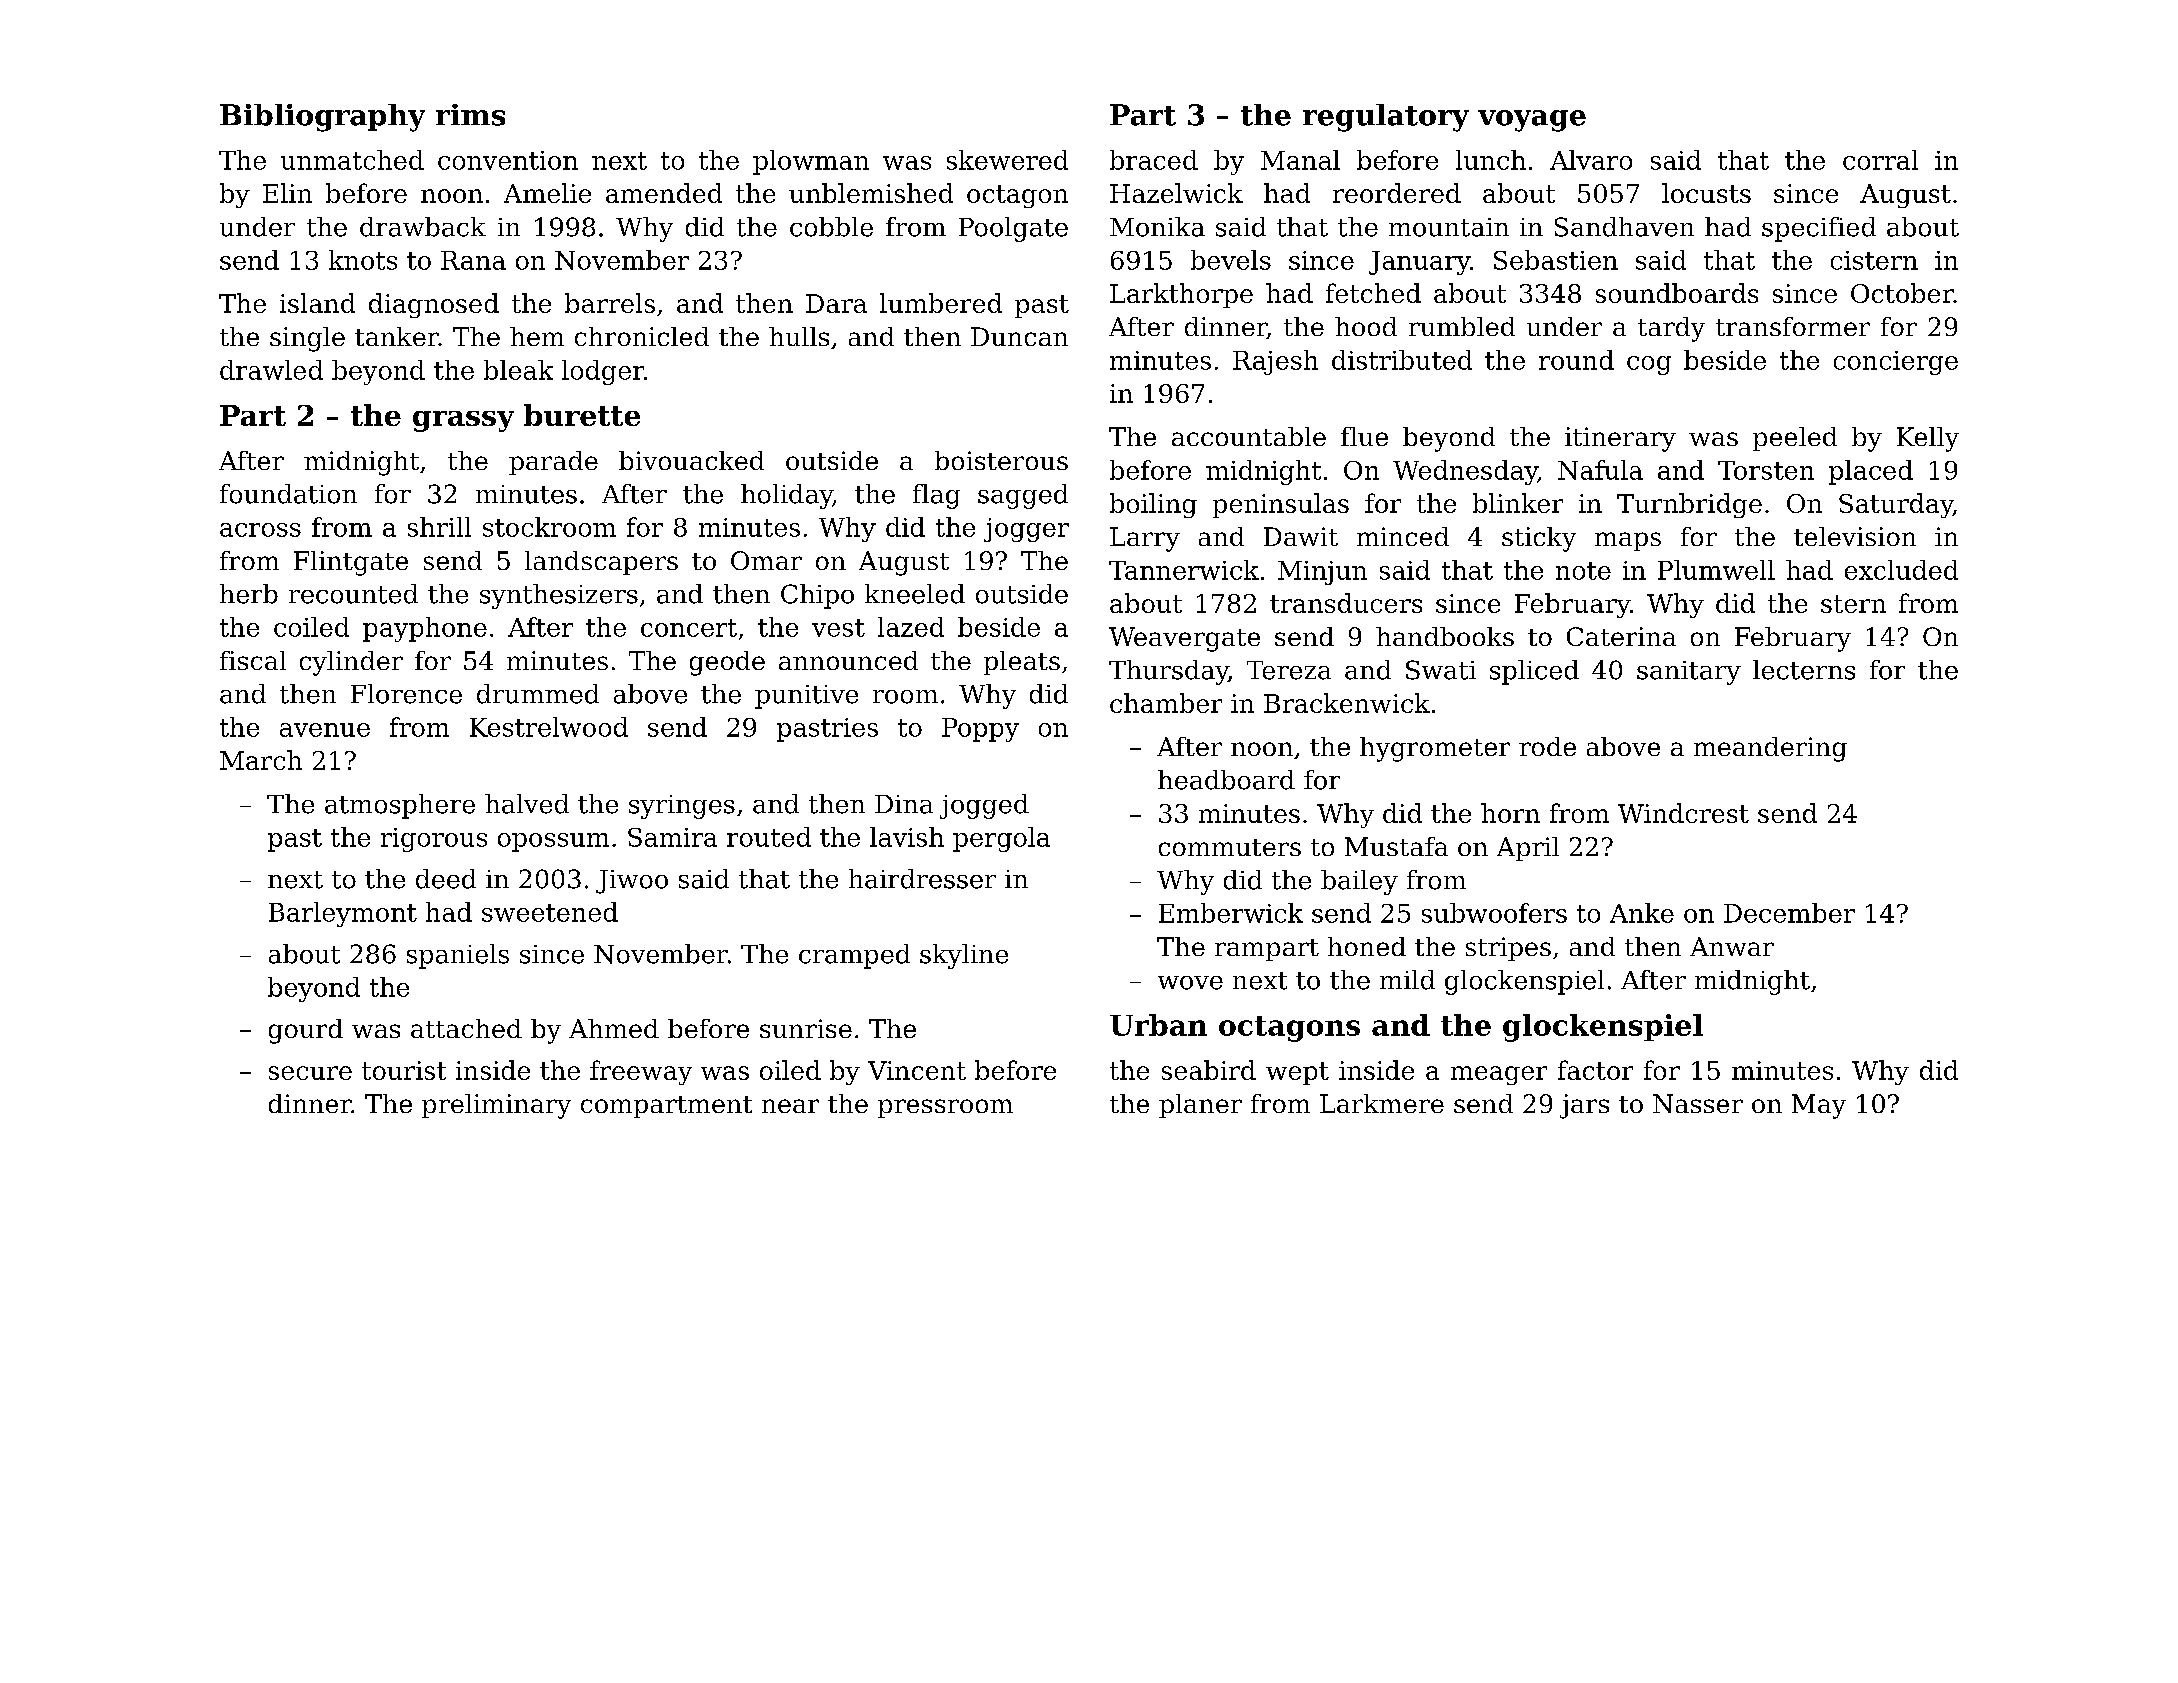 The image size is (2178, 1683). Describe the element at coordinates (922, 879) in the screenshot. I see `hairdresser` at that location.
